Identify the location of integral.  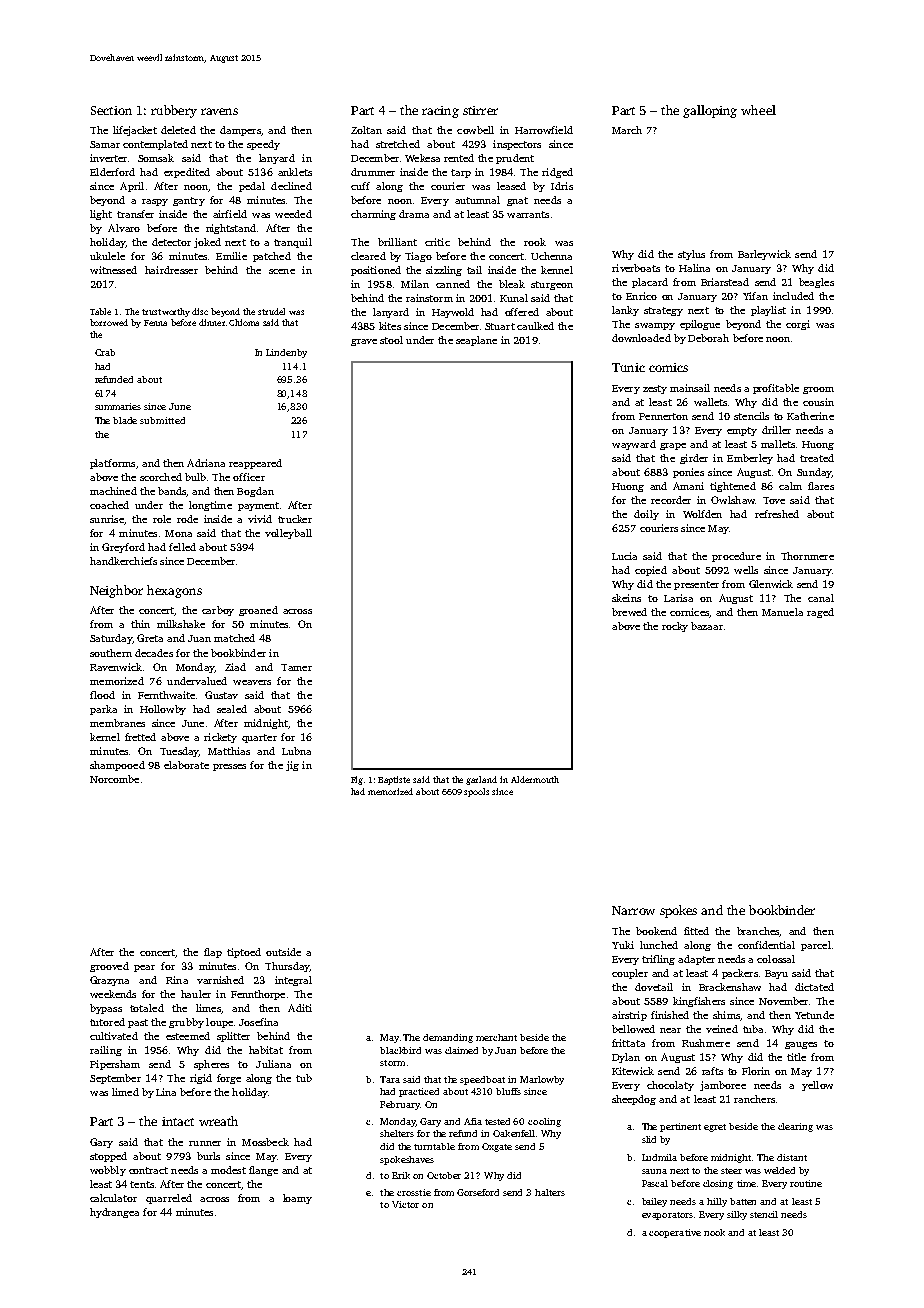
(293, 981).
